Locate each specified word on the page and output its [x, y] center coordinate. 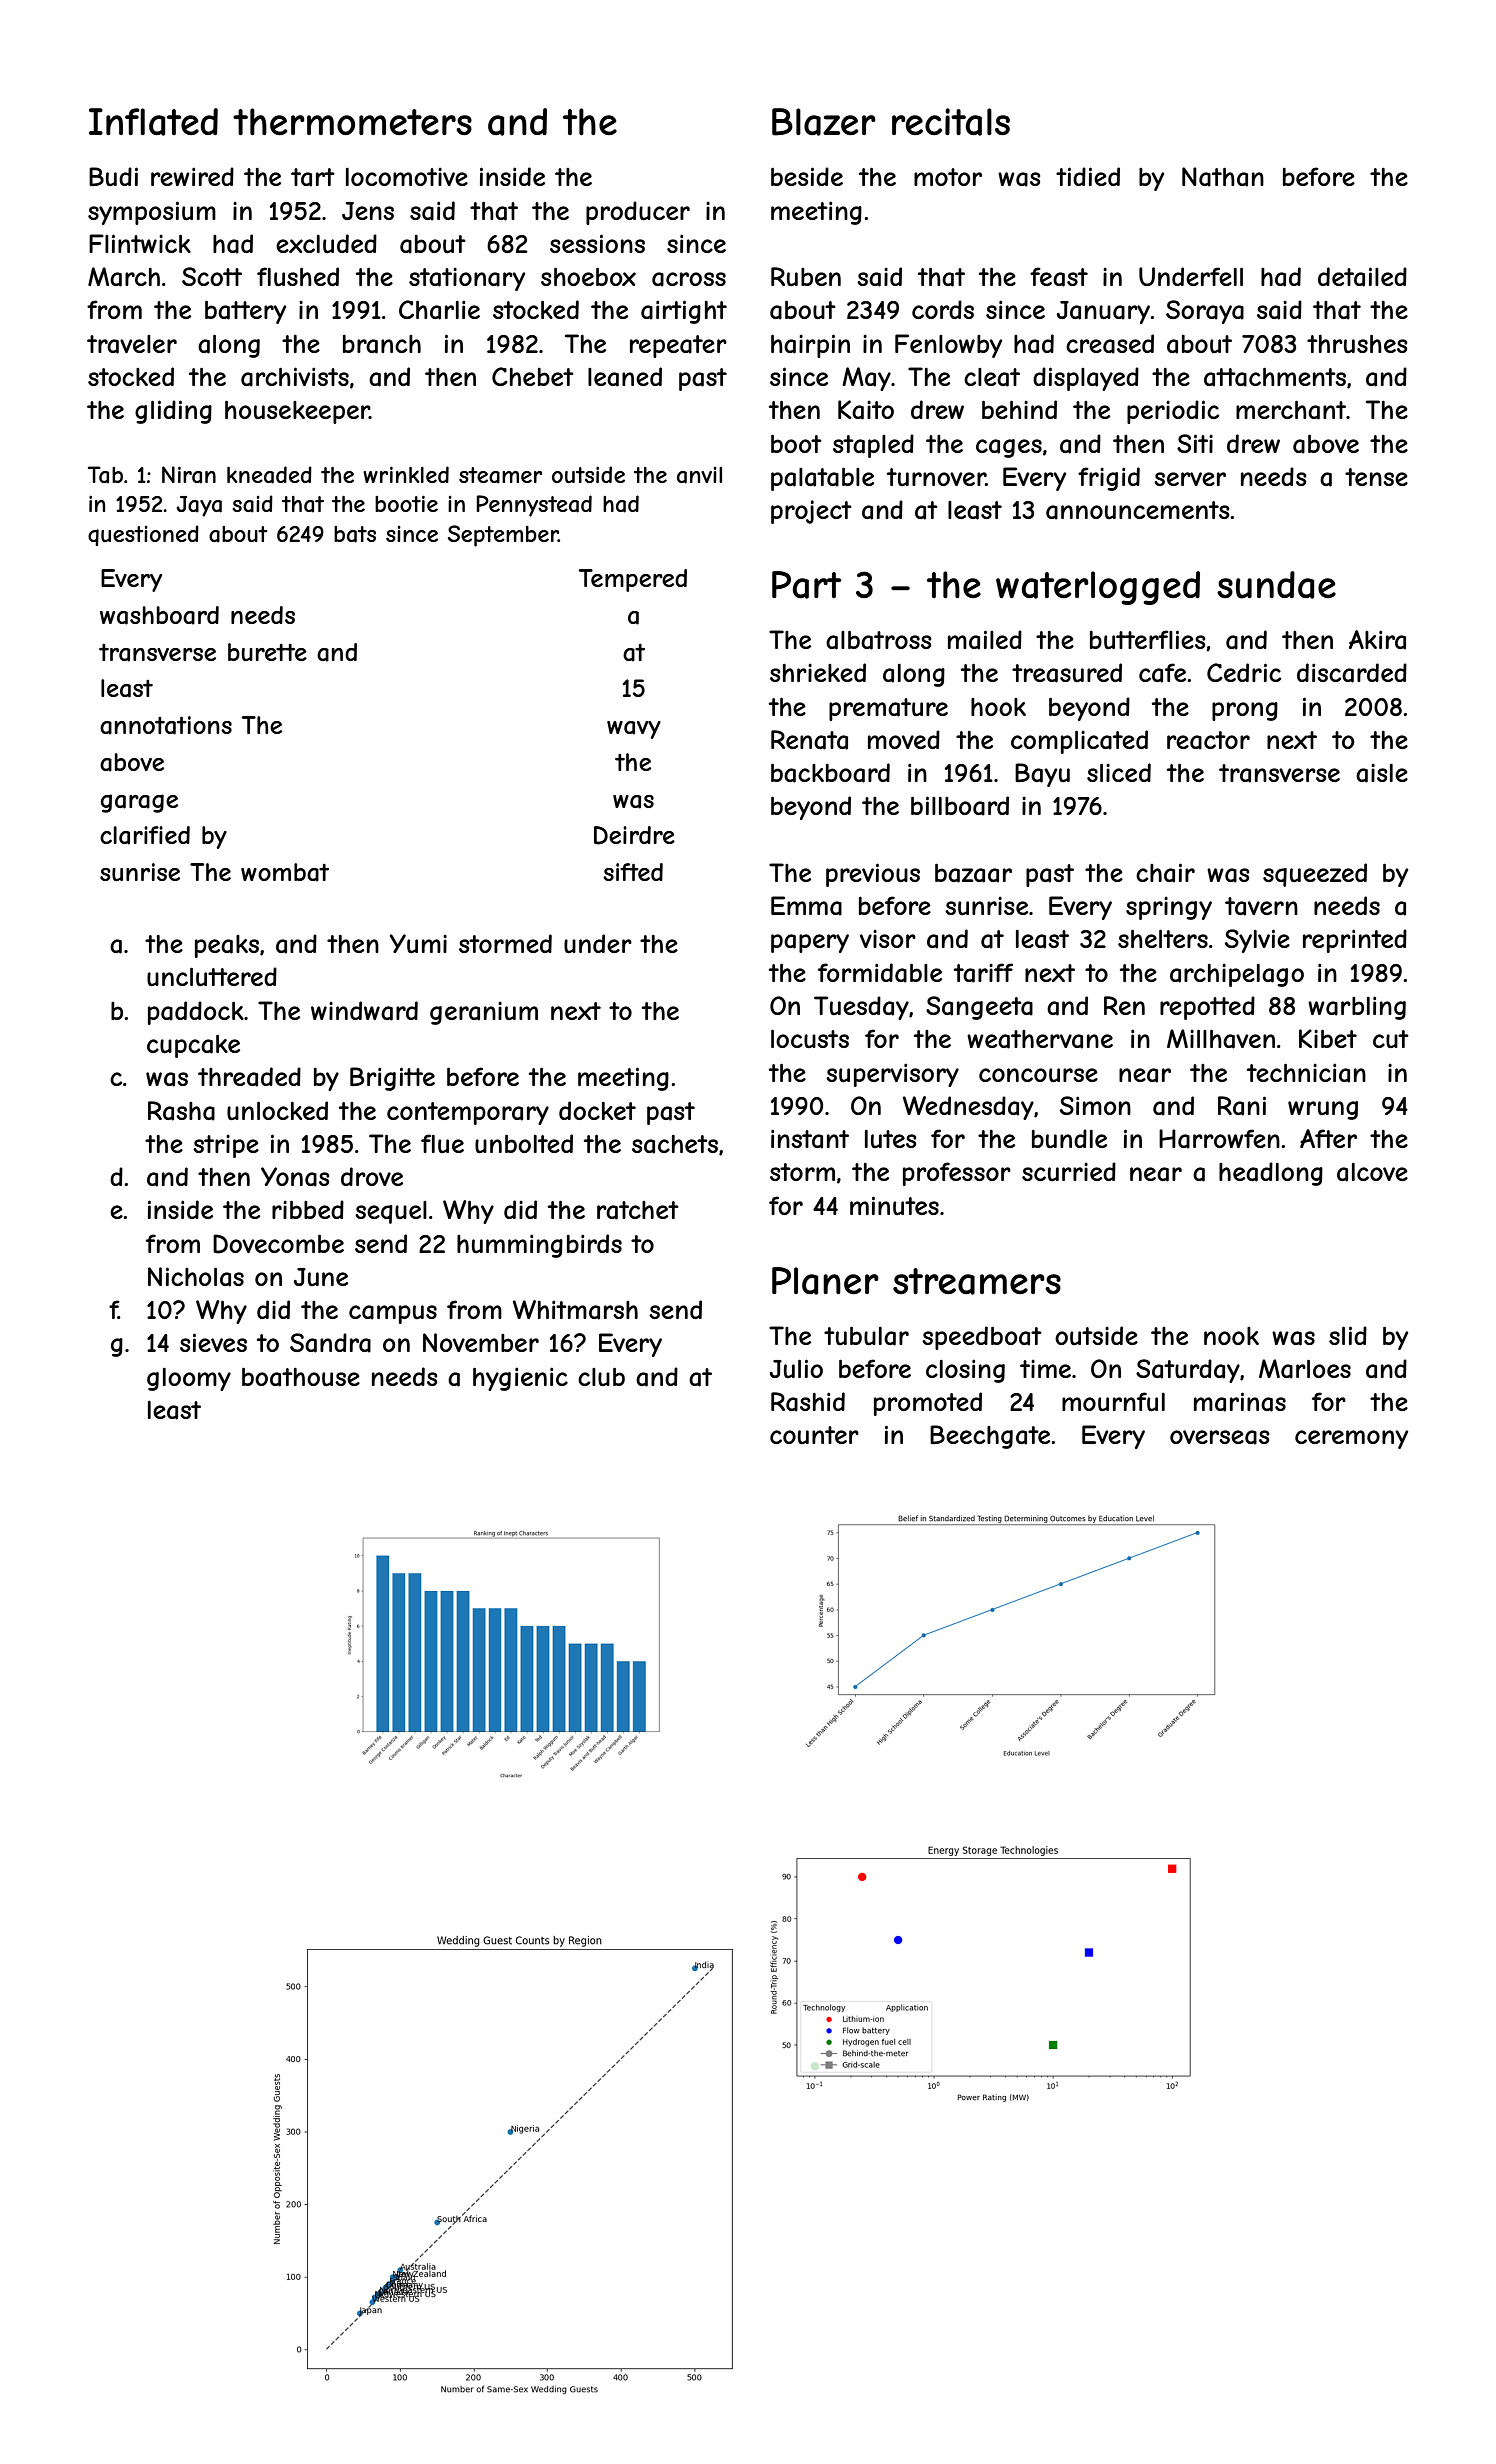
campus [393, 1314]
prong [1245, 711]
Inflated [153, 122]
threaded [249, 1077]
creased [1110, 344]
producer [638, 213]
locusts [810, 1039]
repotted [1207, 1008]
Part [806, 585]
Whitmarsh [575, 1310]
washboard [159, 615]
